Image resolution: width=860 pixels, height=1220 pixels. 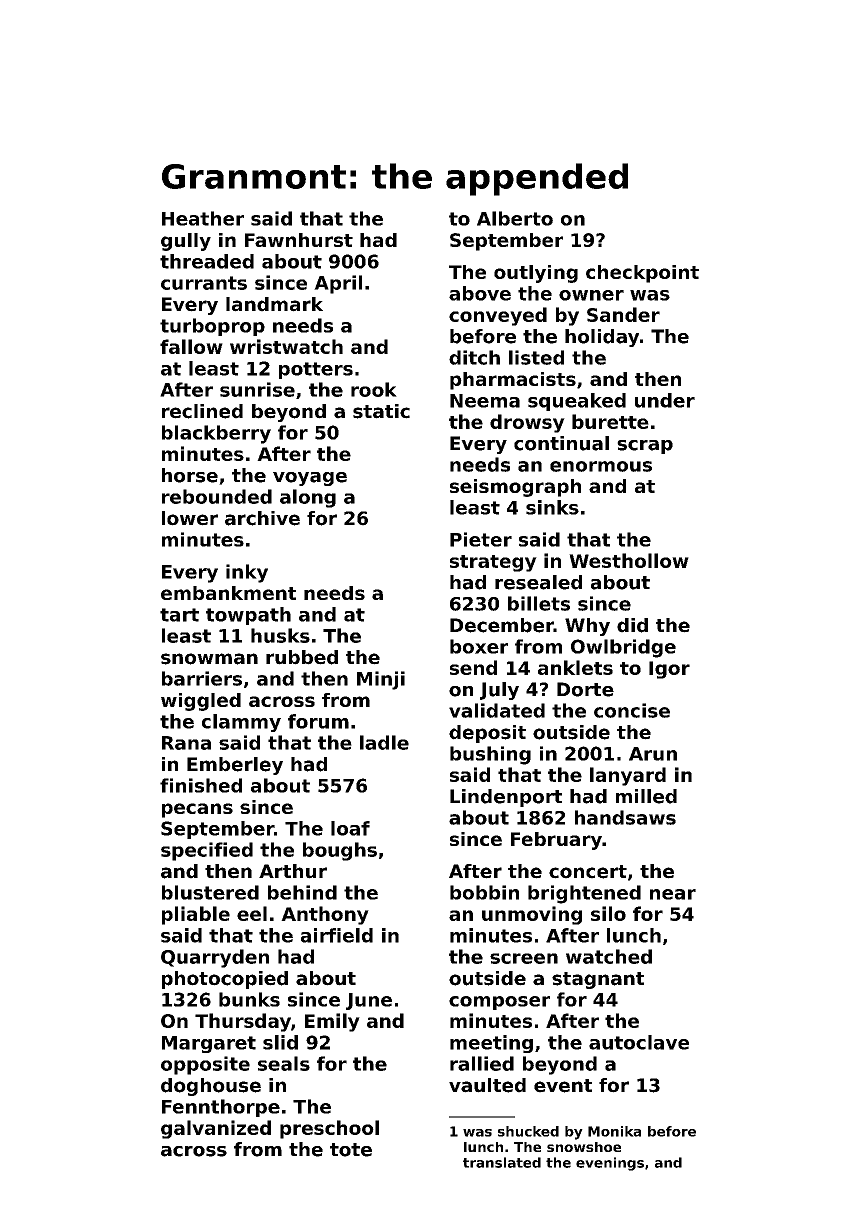 What do you see at coordinates (673, 894) in the page?
I see `near` at bounding box center [673, 894].
